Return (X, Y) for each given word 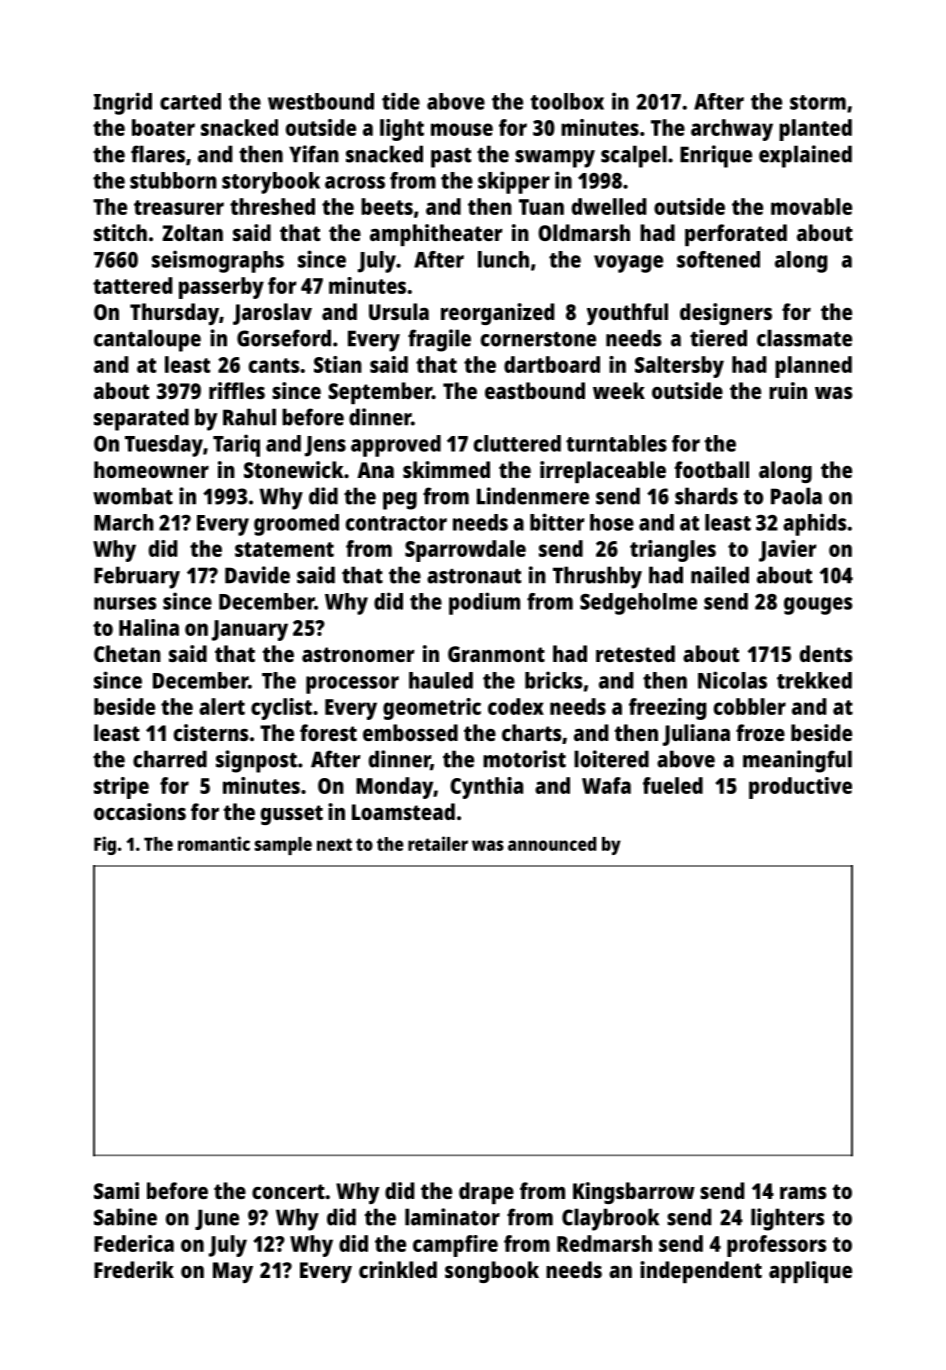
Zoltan (193, 232)
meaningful (797, 761)
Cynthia (486, 788)
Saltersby (679, 367)
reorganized (497, 314)
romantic (214, 843)
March (124, 522)
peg (400, 501)
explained (805, 156)
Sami (116, 1190)
